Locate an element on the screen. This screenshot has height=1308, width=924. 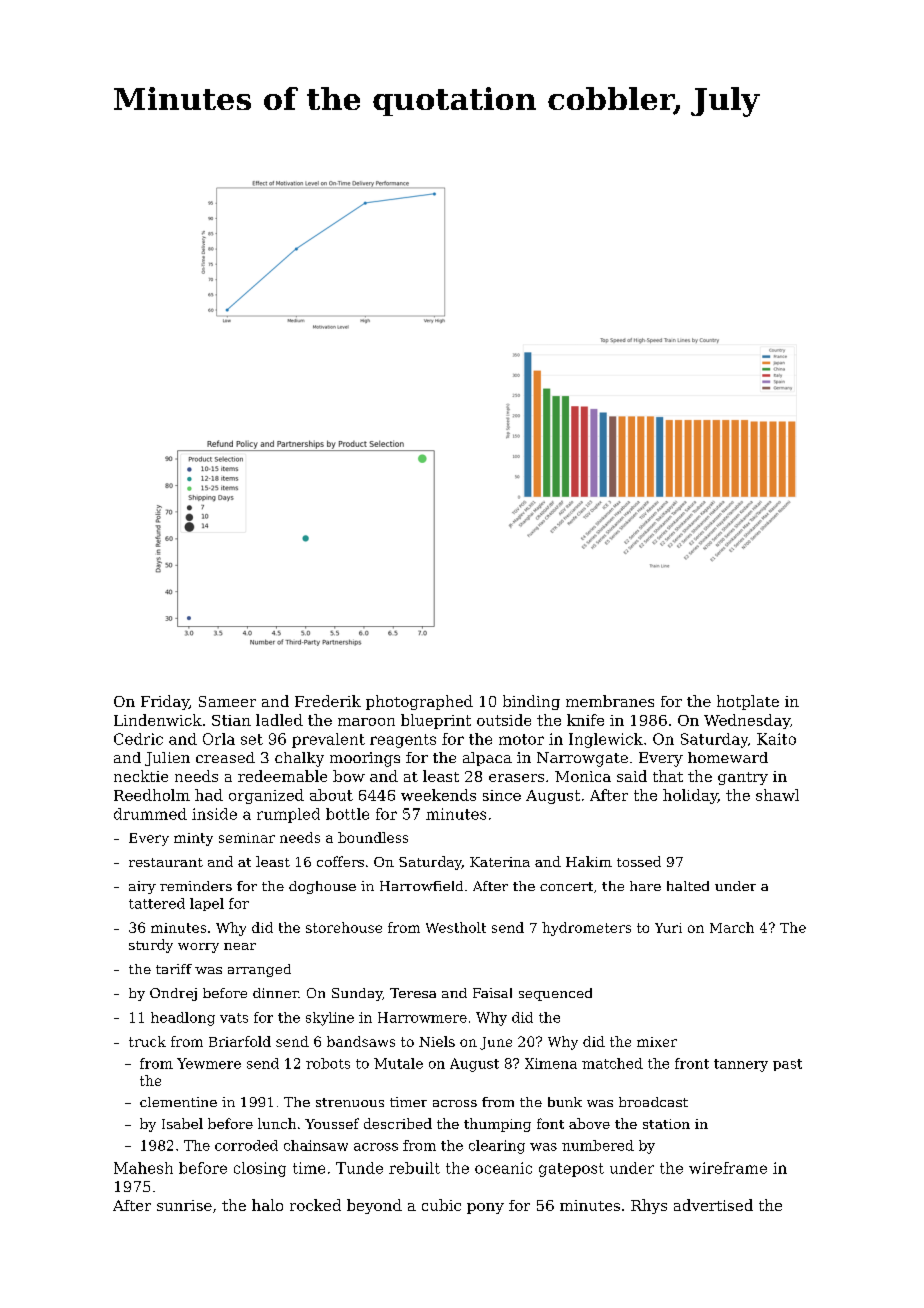
lunch is located at coordinates (277, 1123).
